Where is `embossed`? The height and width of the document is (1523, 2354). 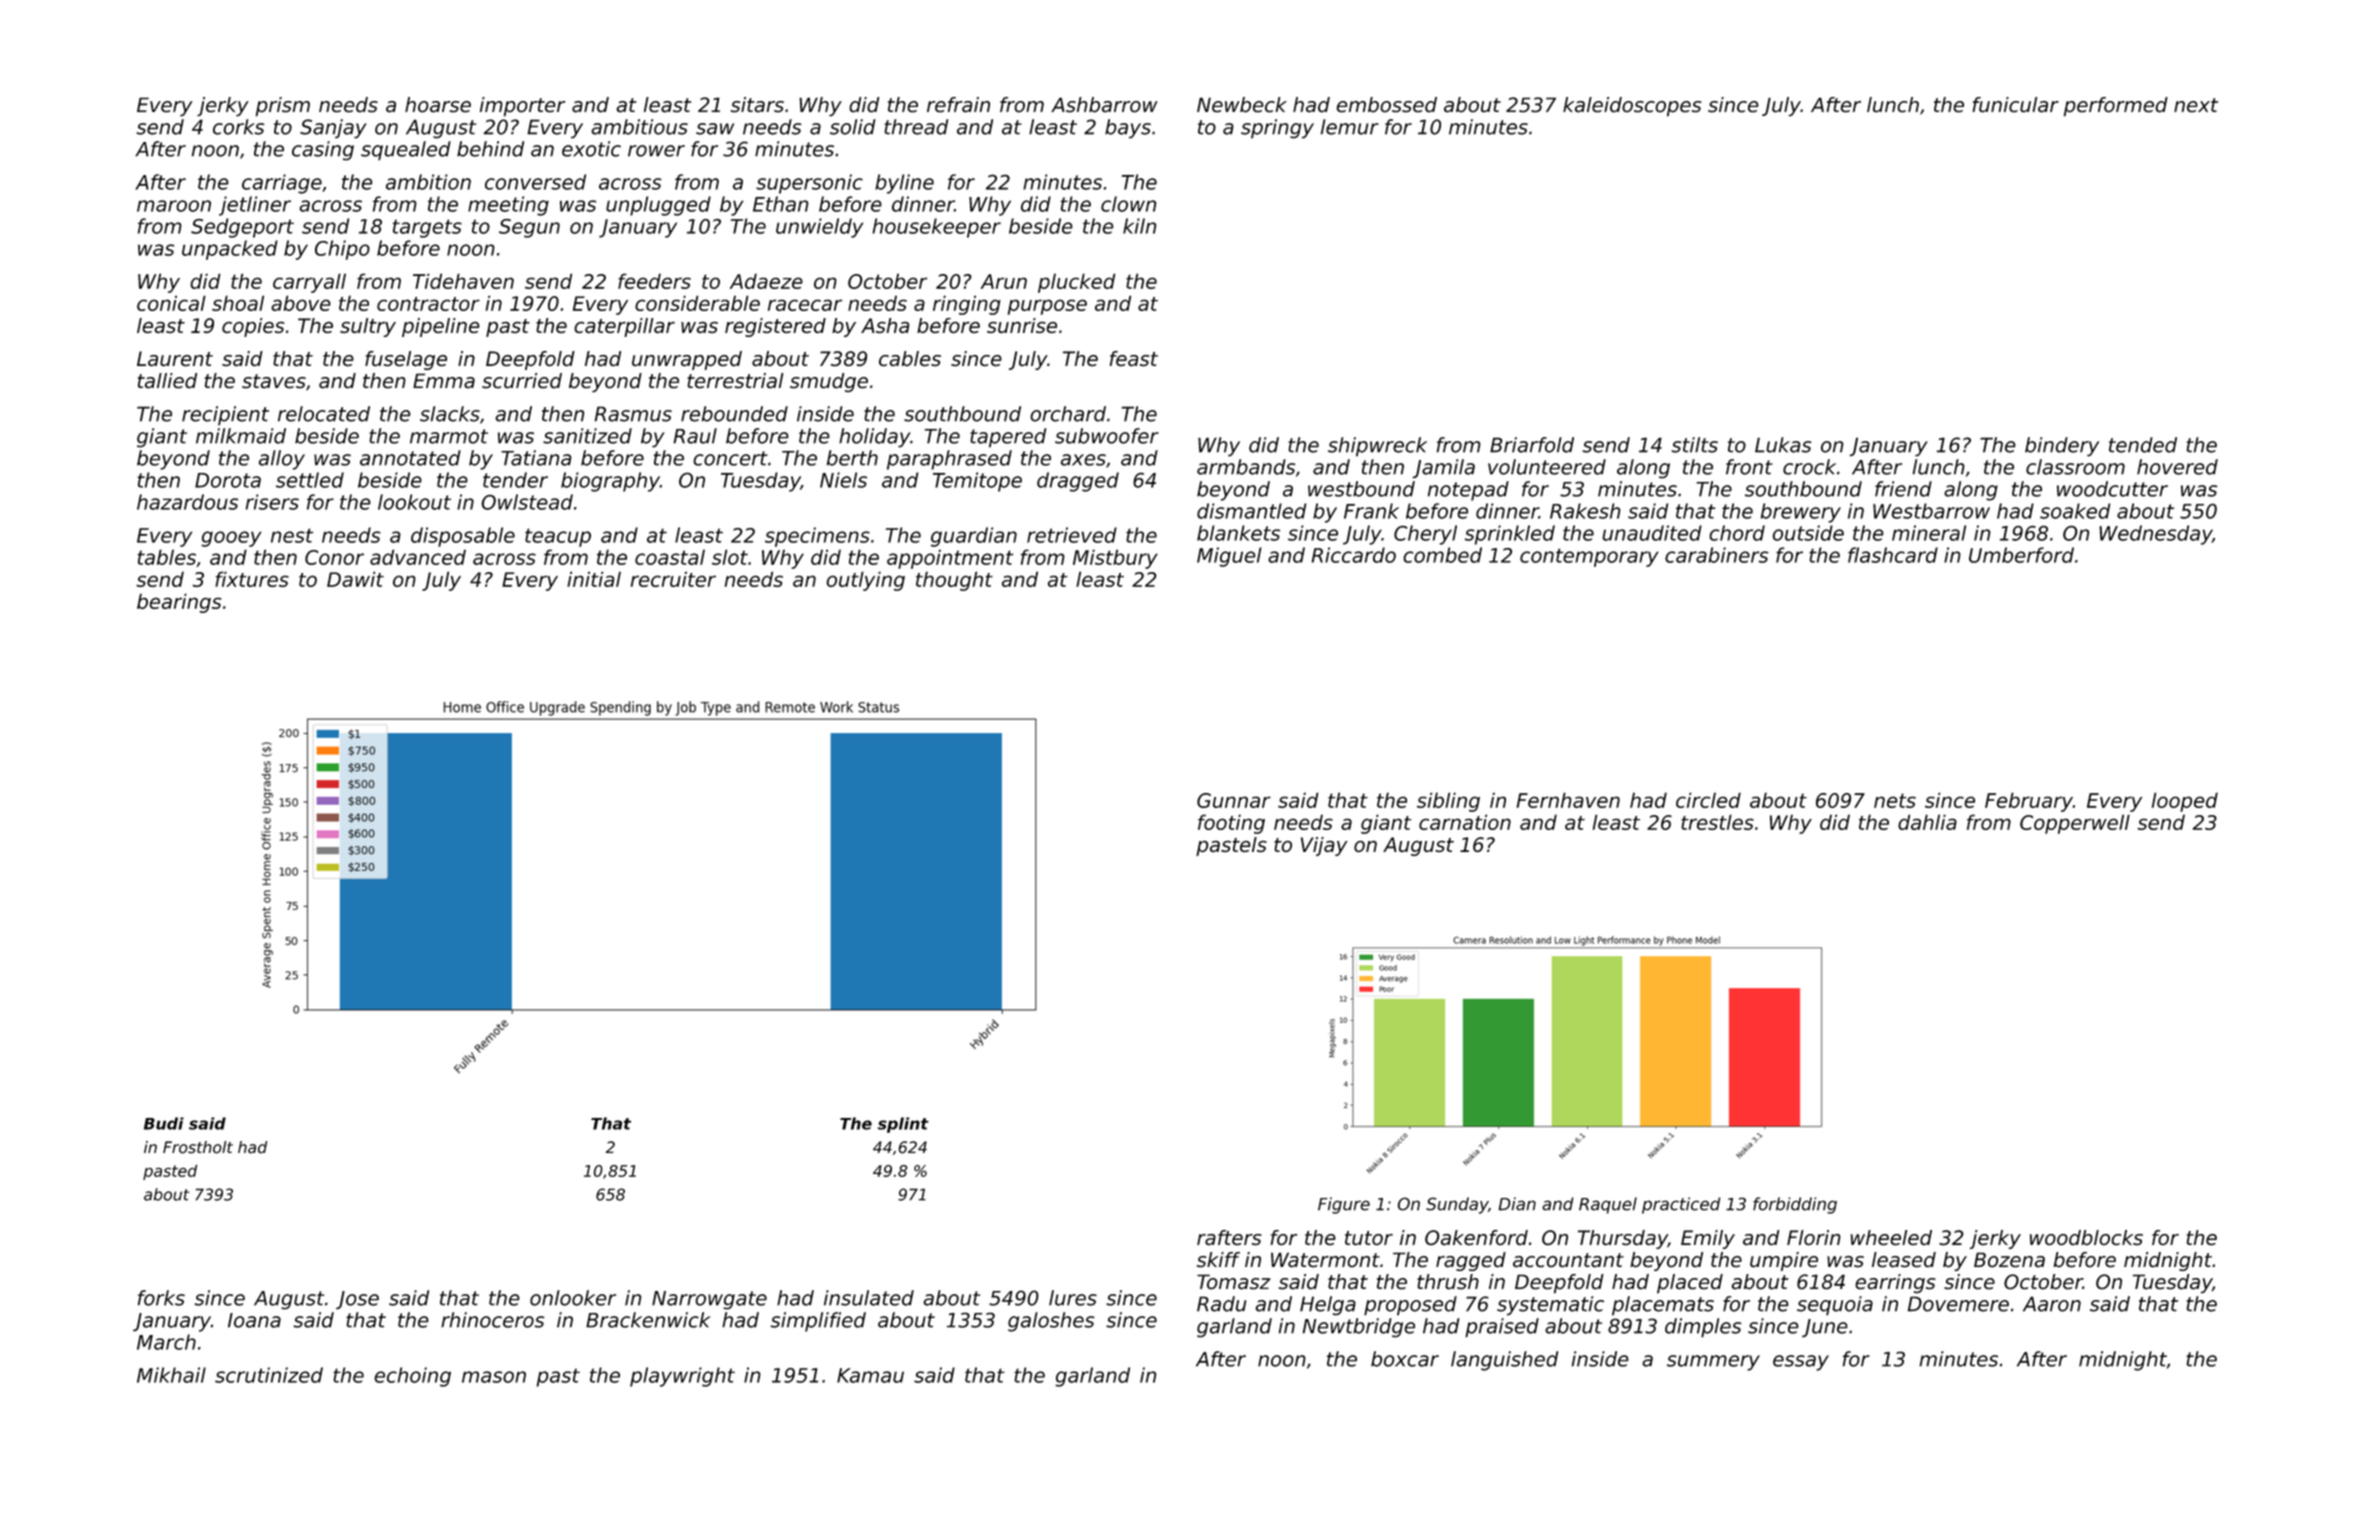 embossed is located at coordinates (1387, 104).
